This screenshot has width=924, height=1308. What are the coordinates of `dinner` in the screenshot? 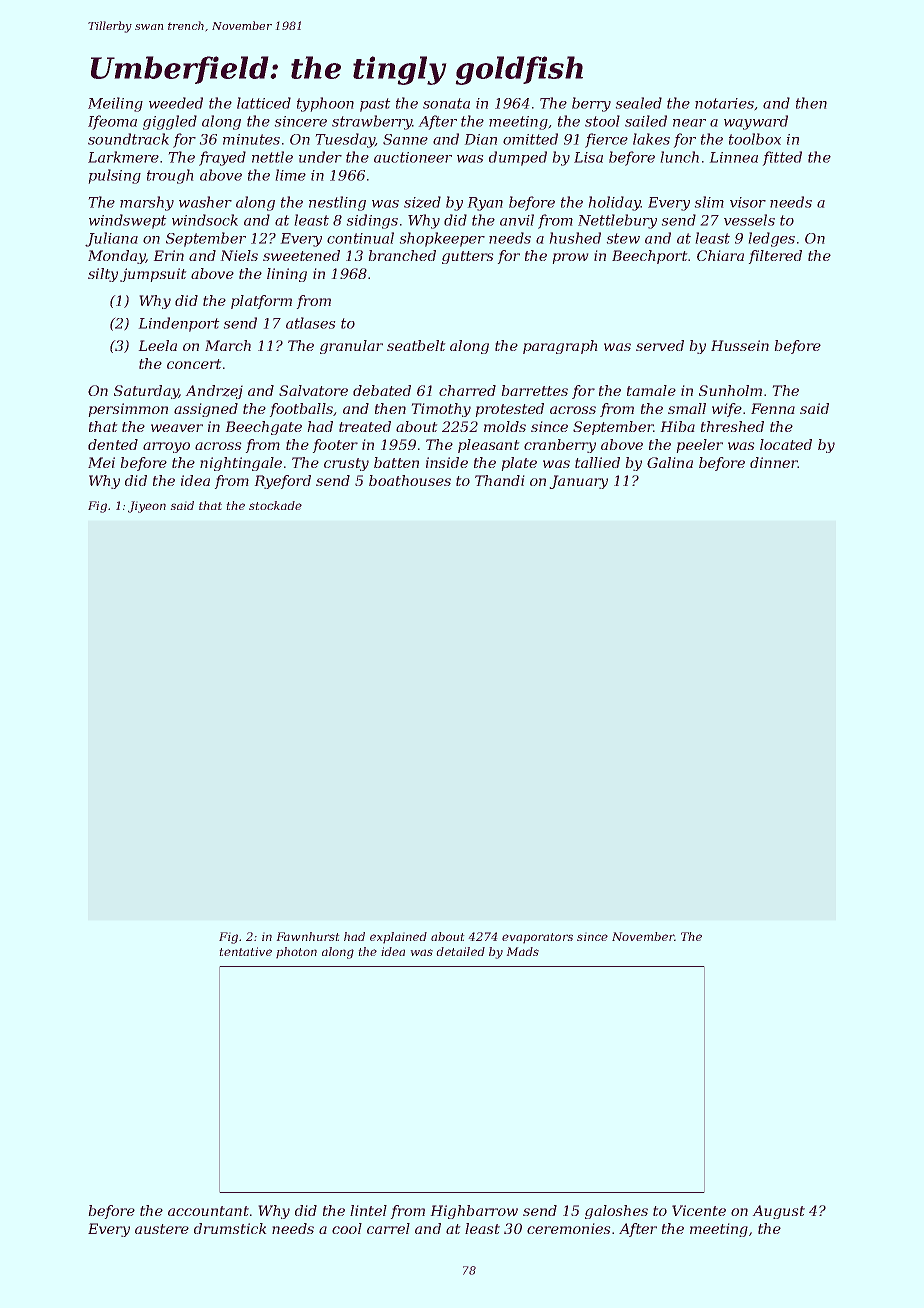 It's located at (774, 462).
